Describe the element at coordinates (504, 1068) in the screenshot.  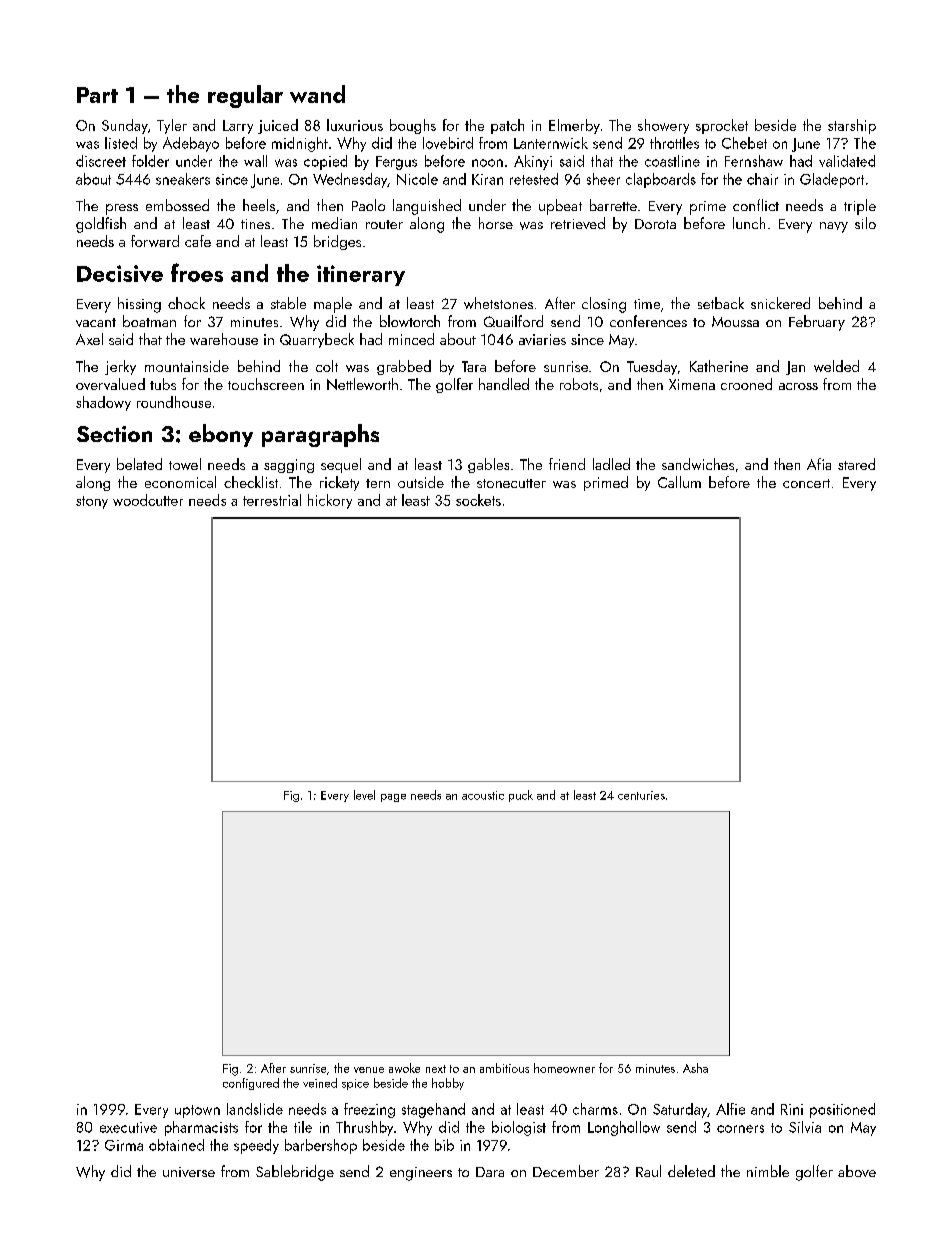
I see `ambitious` at that location.
